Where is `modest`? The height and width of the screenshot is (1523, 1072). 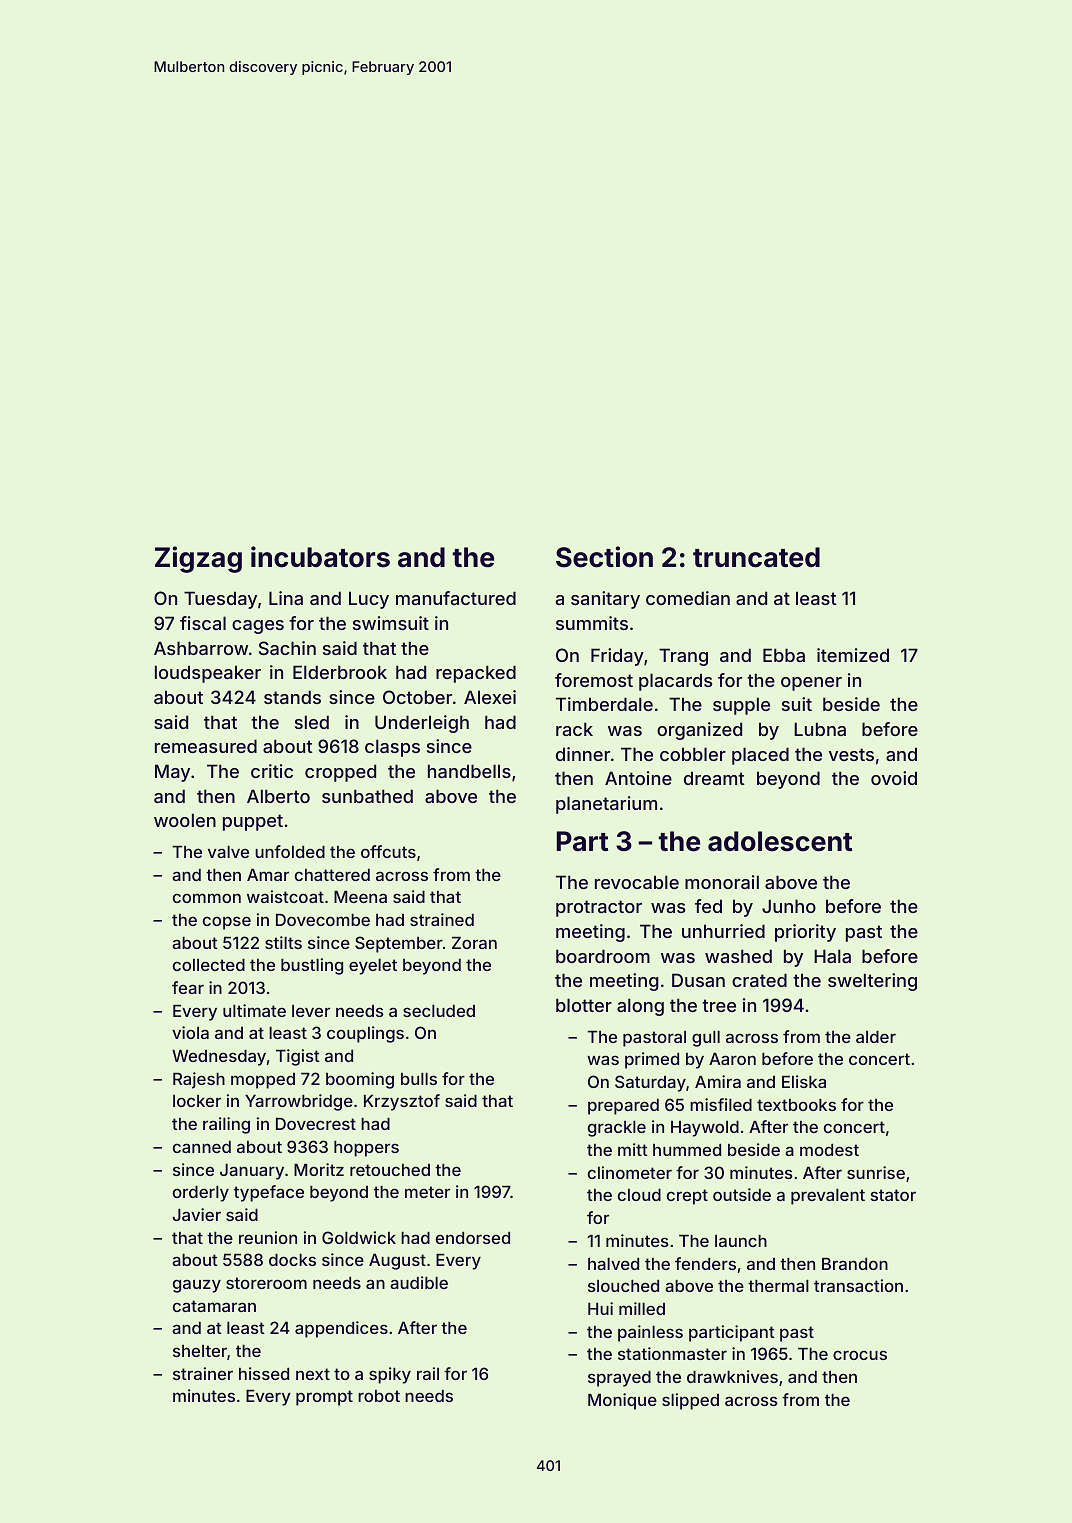
modest is located at coordinates (829, 1150).
